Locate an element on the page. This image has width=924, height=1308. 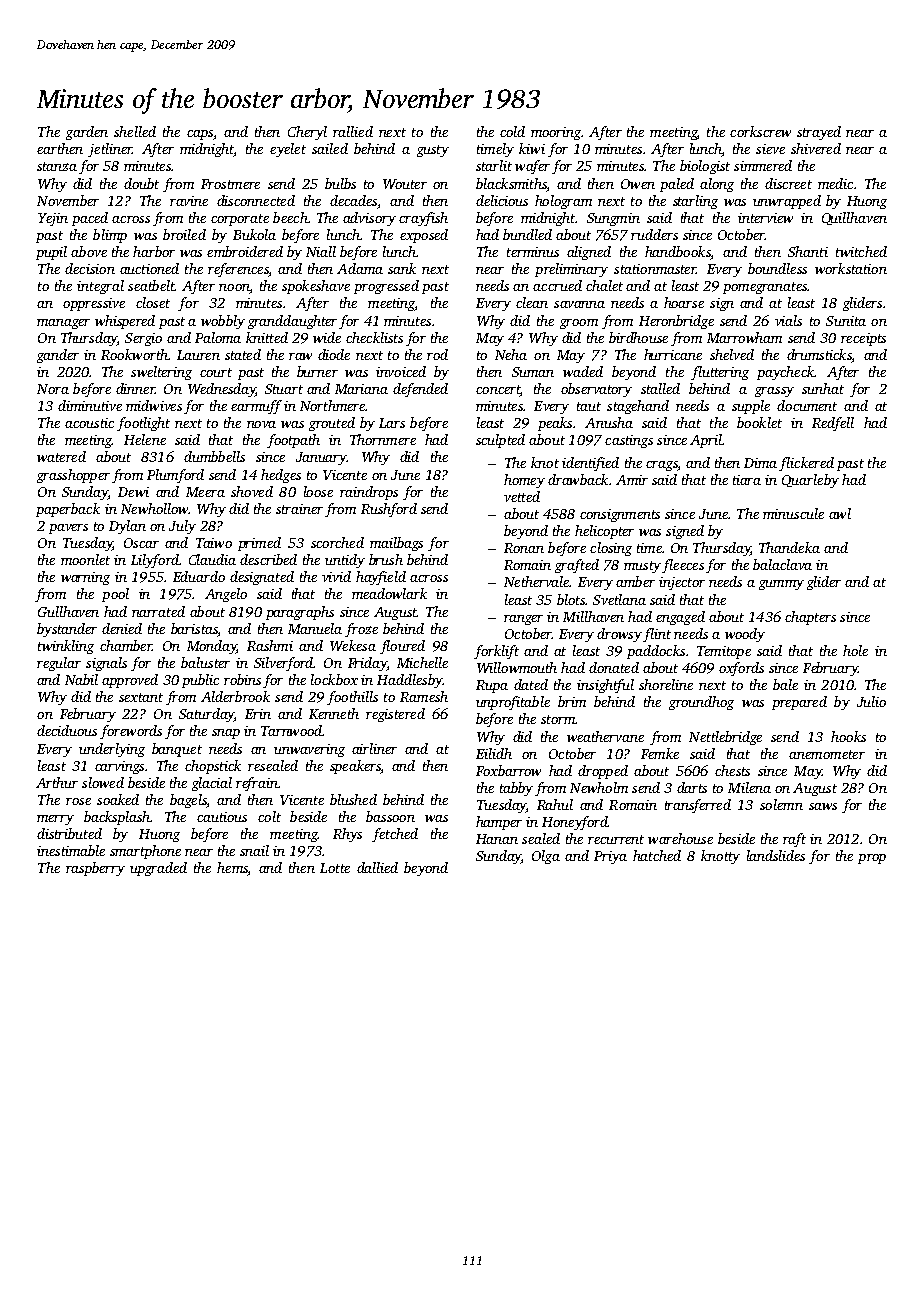
seatbelt is located at coordinates (151, 285).
